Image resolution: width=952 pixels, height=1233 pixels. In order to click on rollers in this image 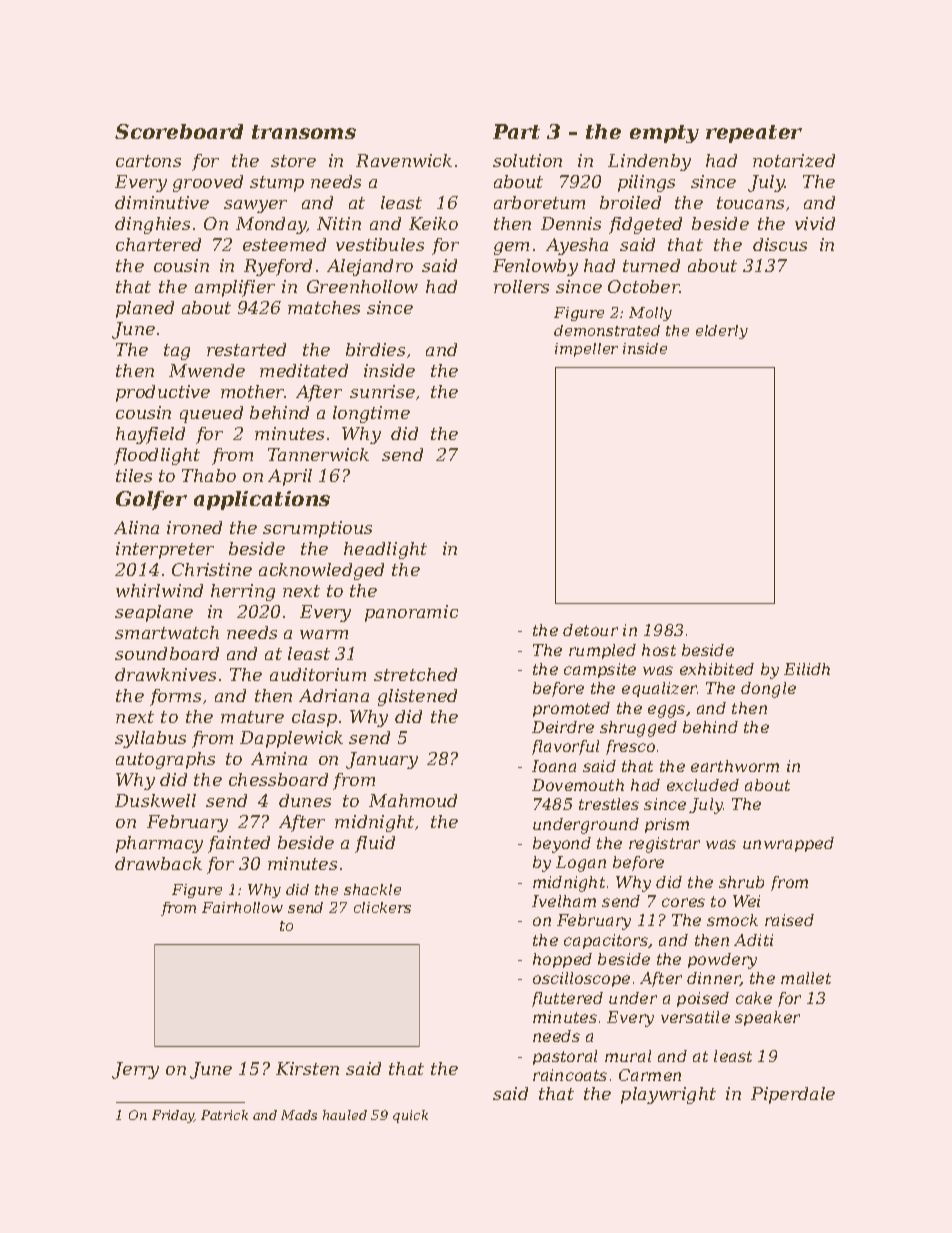, I will do `click(521, 286)`.
